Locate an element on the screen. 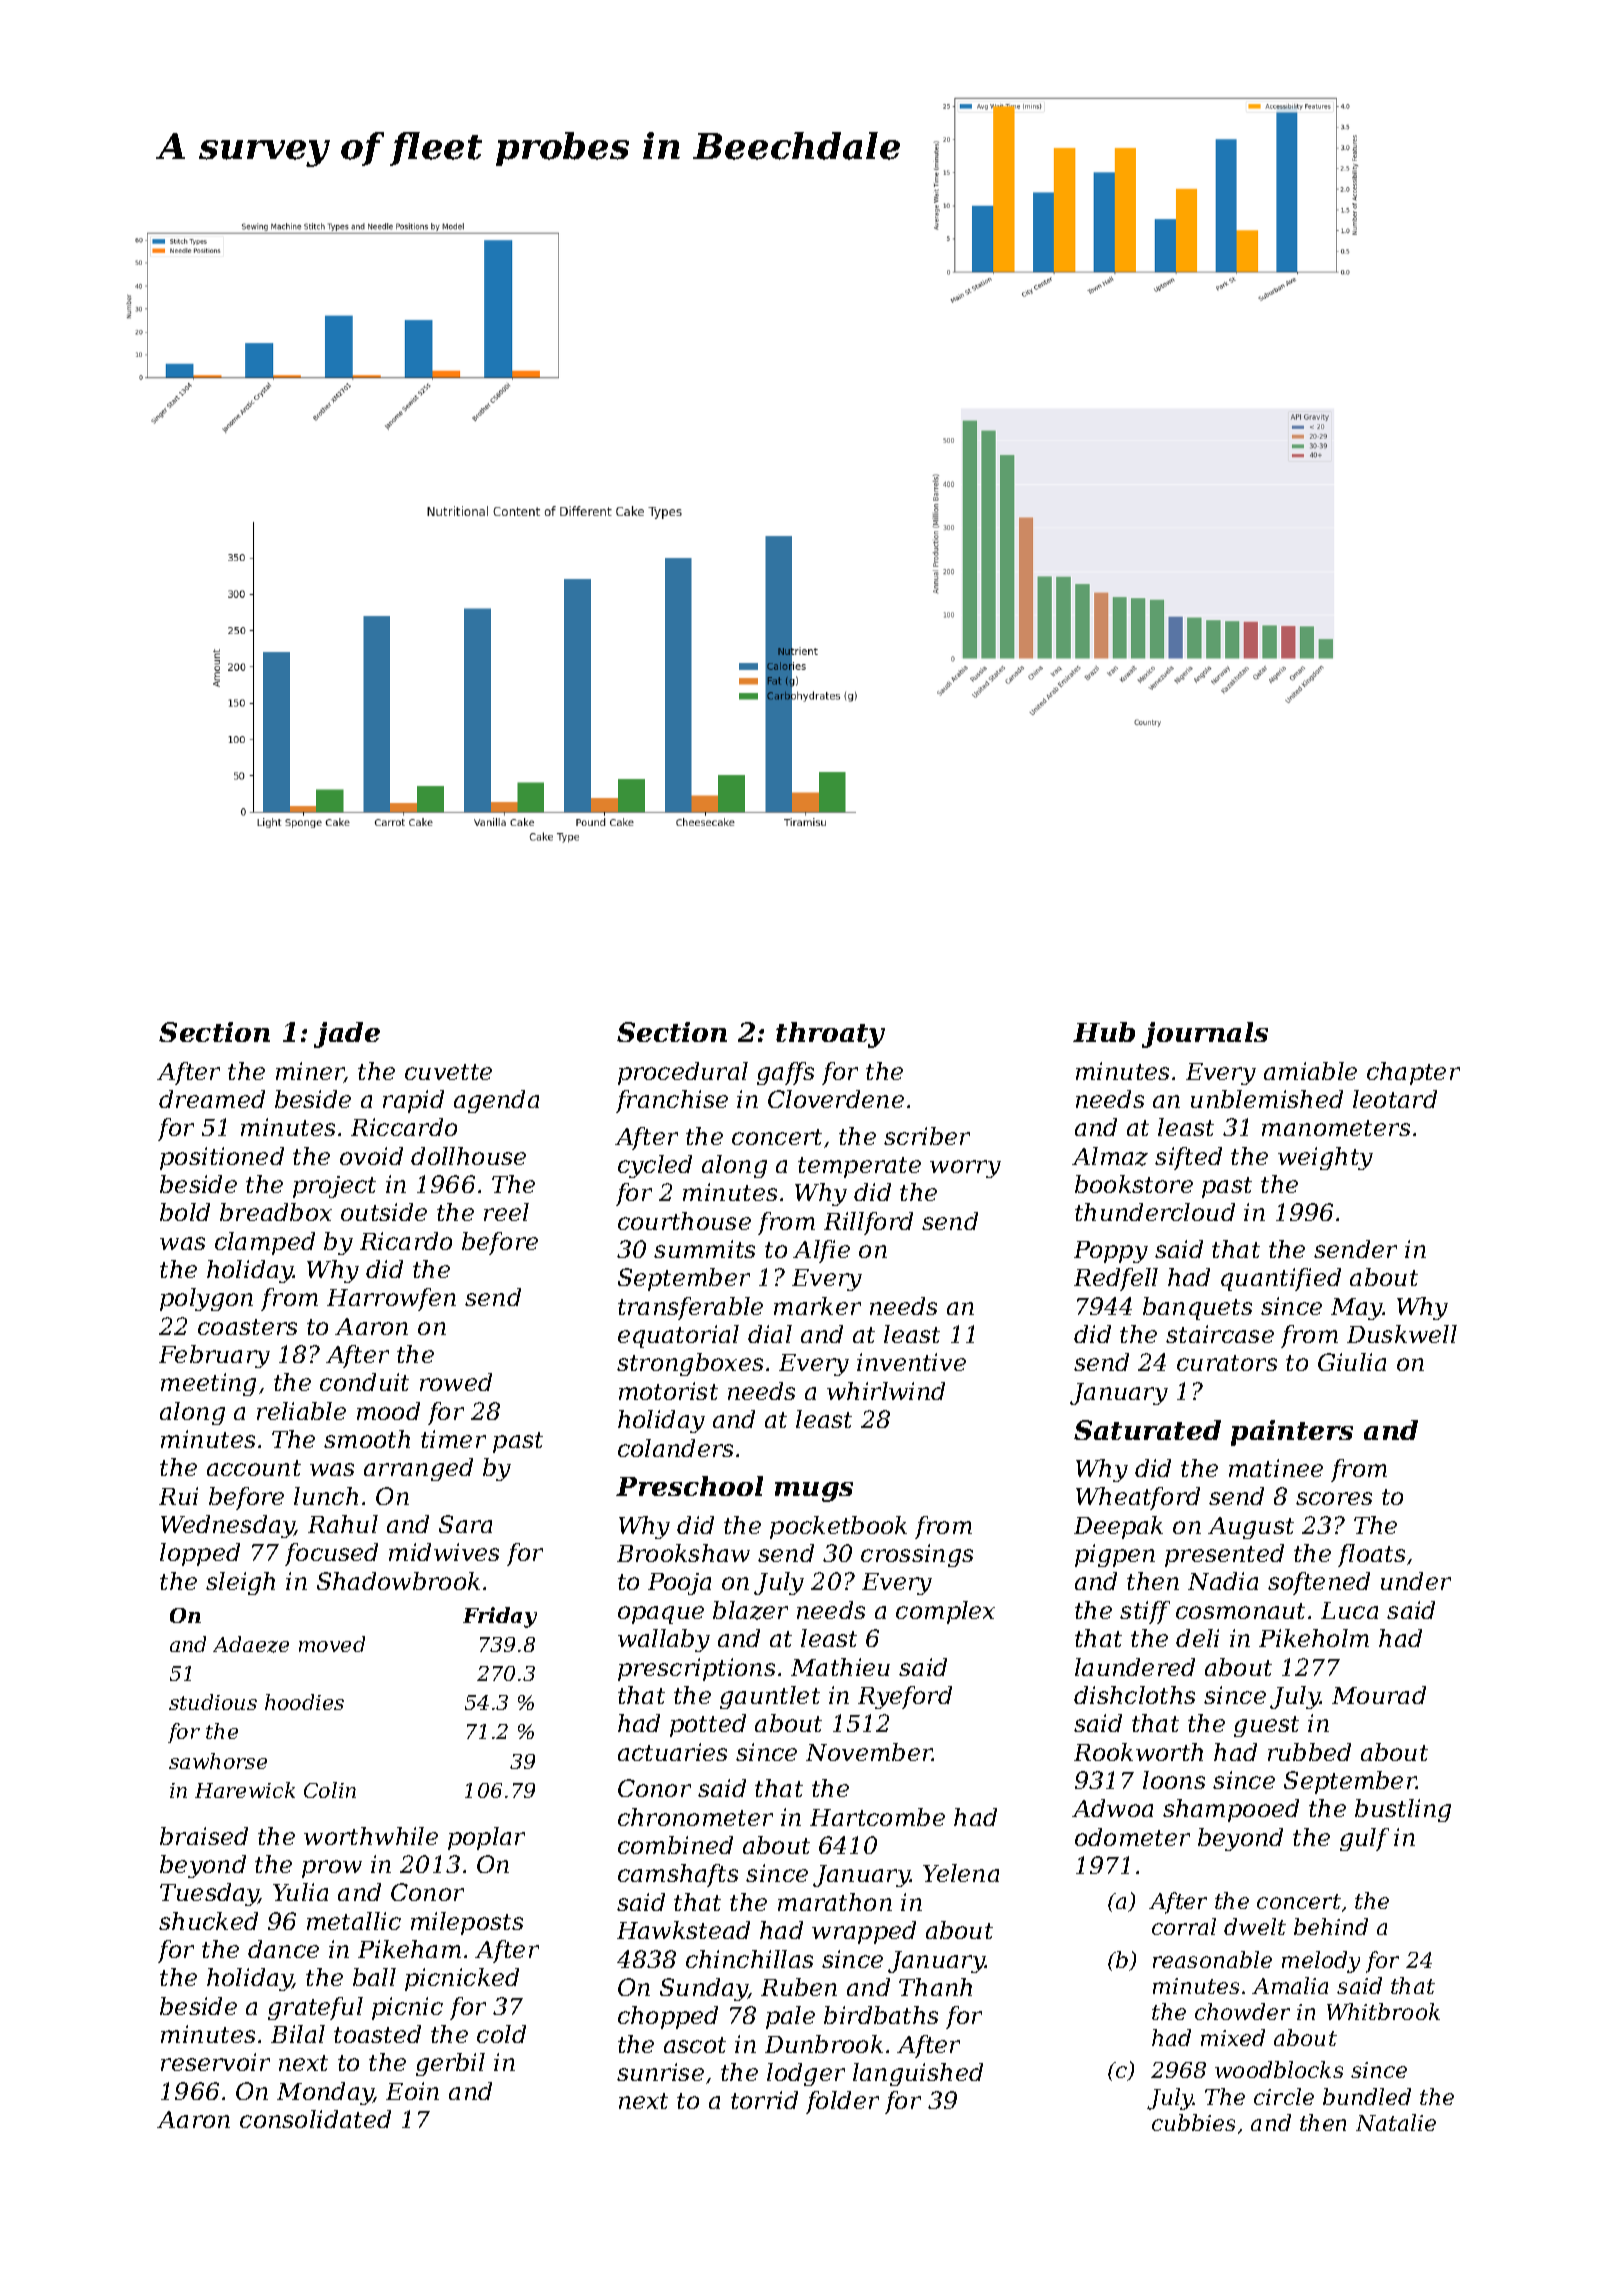 This screenshot has width=1620, height=2292. throaty is located at coordinates (830, 1035).
